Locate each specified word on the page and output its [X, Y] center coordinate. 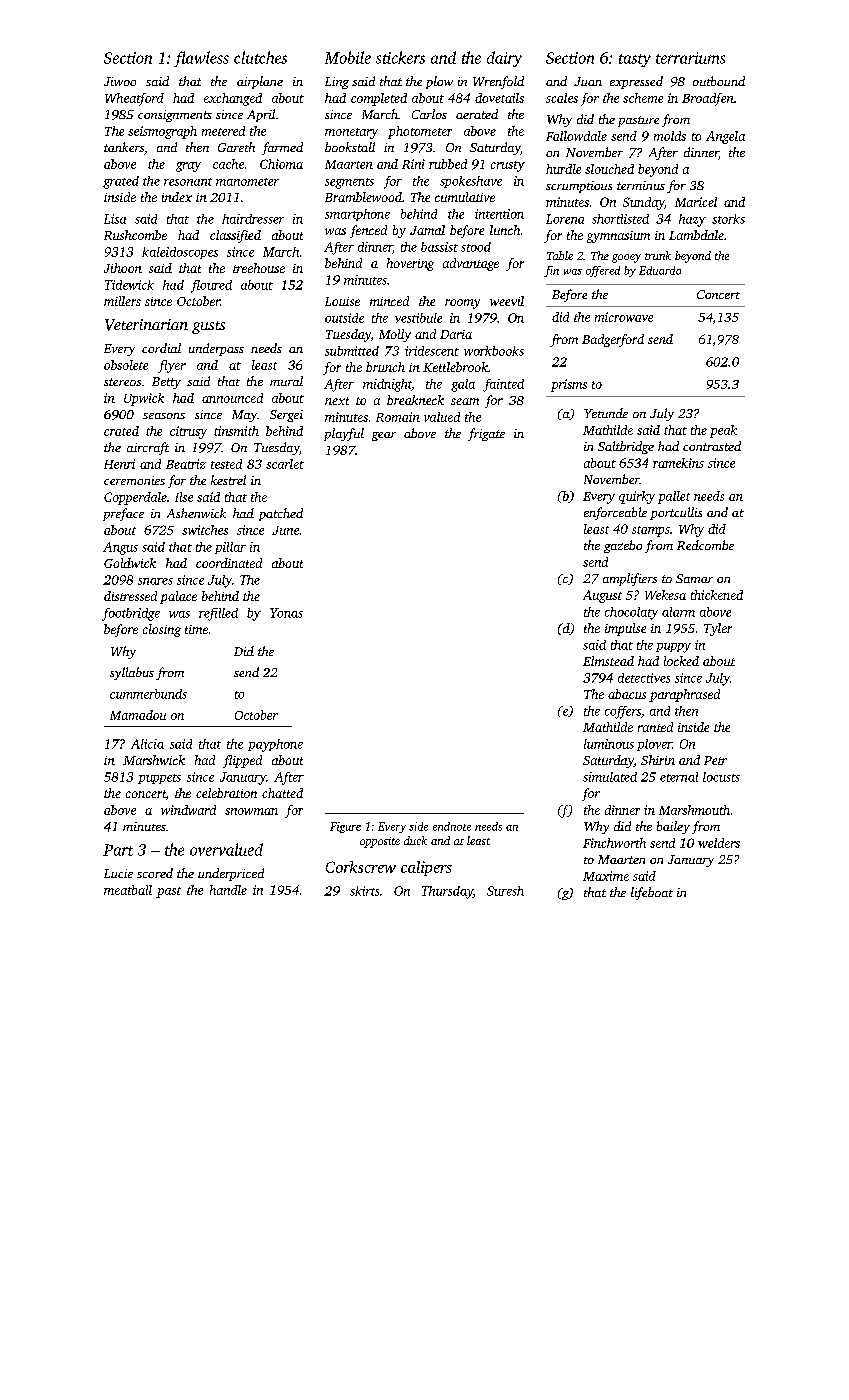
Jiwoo [120, 81]
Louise [342, 301]
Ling [337, 83]
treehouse [259, 268]
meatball [128, 890]
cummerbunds [148, 694]
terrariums [690, 58]
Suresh [505, 891]
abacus [627, 694]
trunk [658, 255]
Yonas [286, 613]
